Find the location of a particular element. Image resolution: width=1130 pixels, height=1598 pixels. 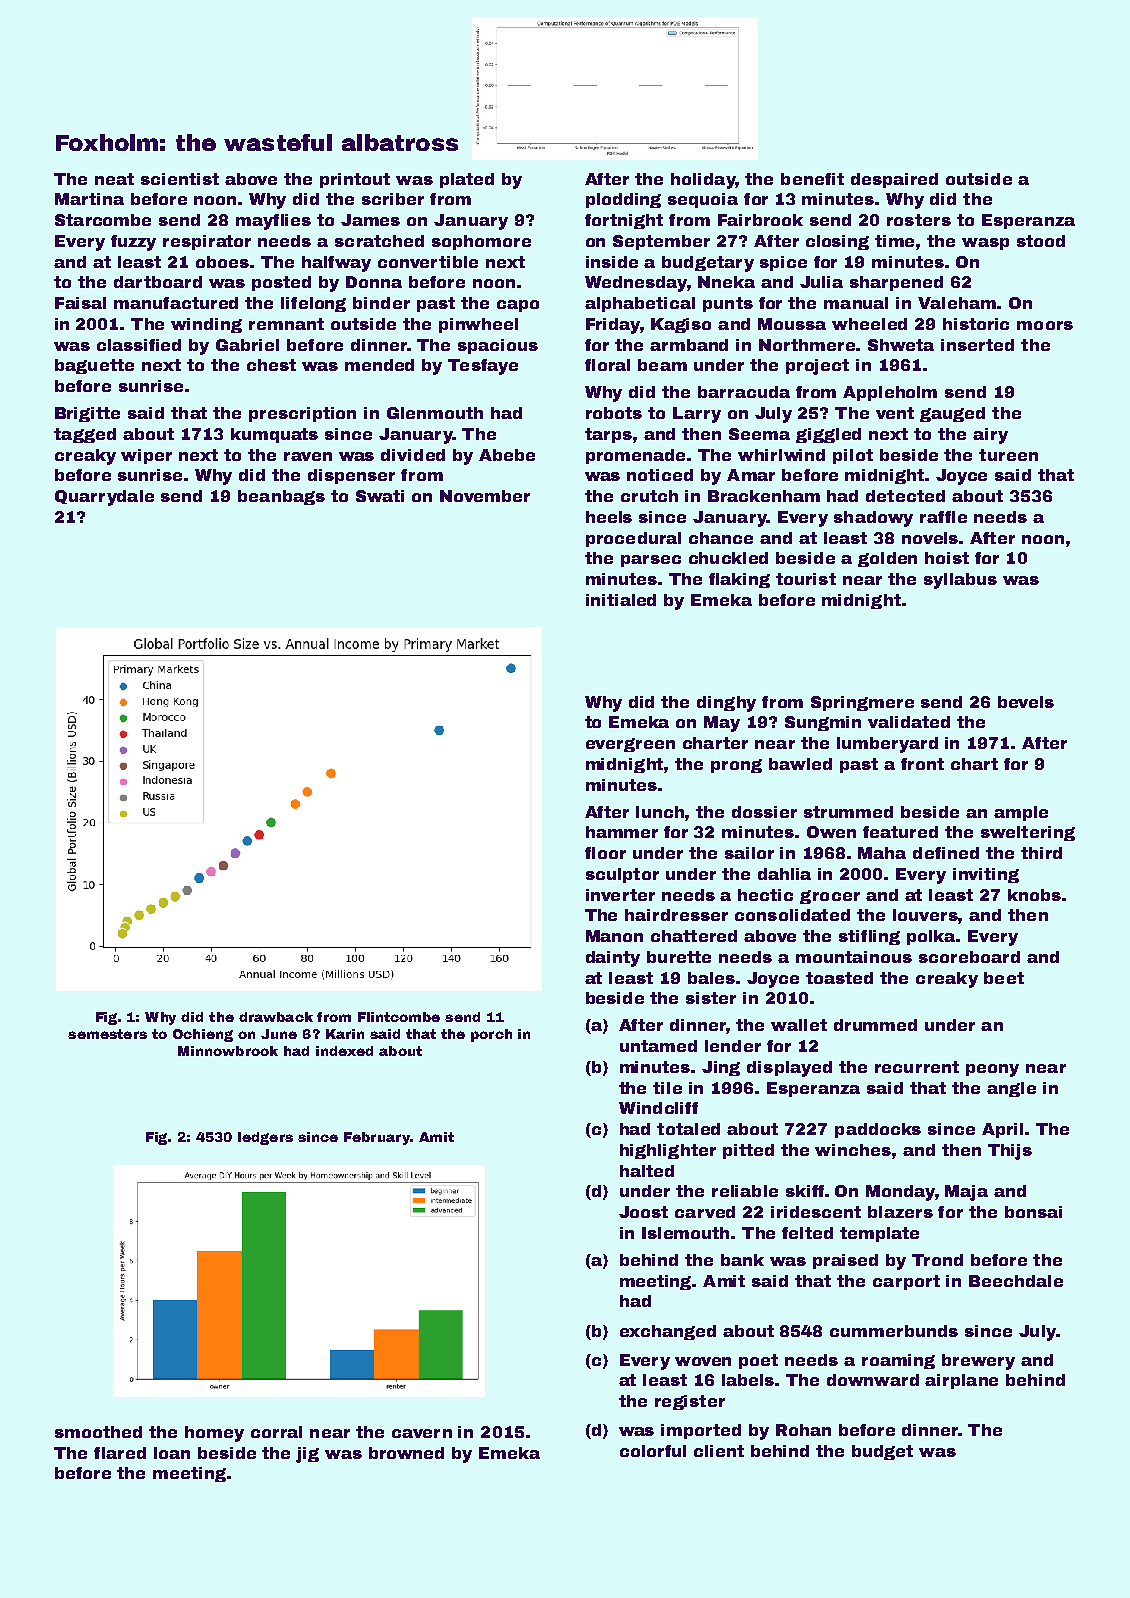

third is located at coordinates (1041, 853).
